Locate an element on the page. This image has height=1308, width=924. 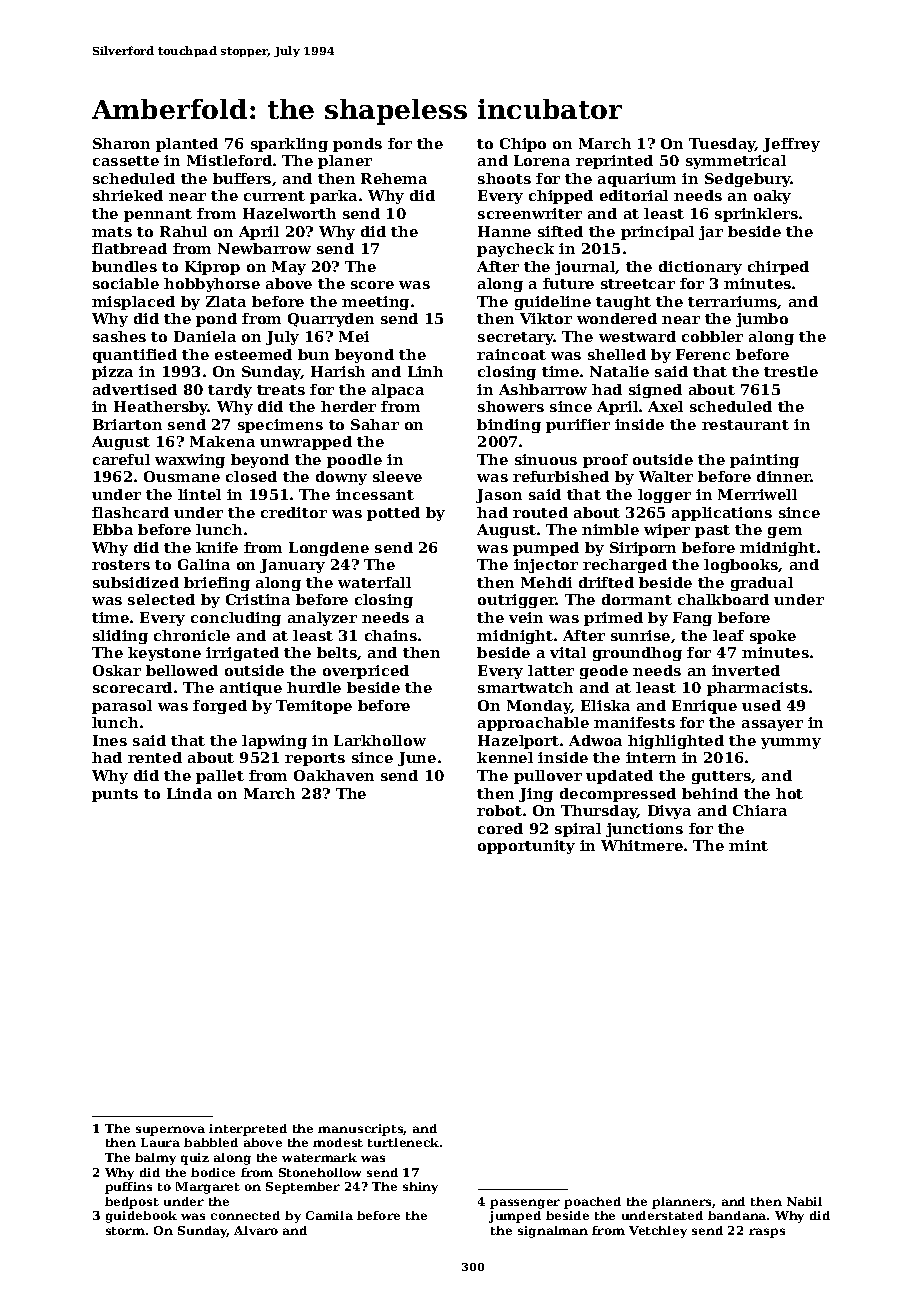
punts is located at coordinates (115, 795).
